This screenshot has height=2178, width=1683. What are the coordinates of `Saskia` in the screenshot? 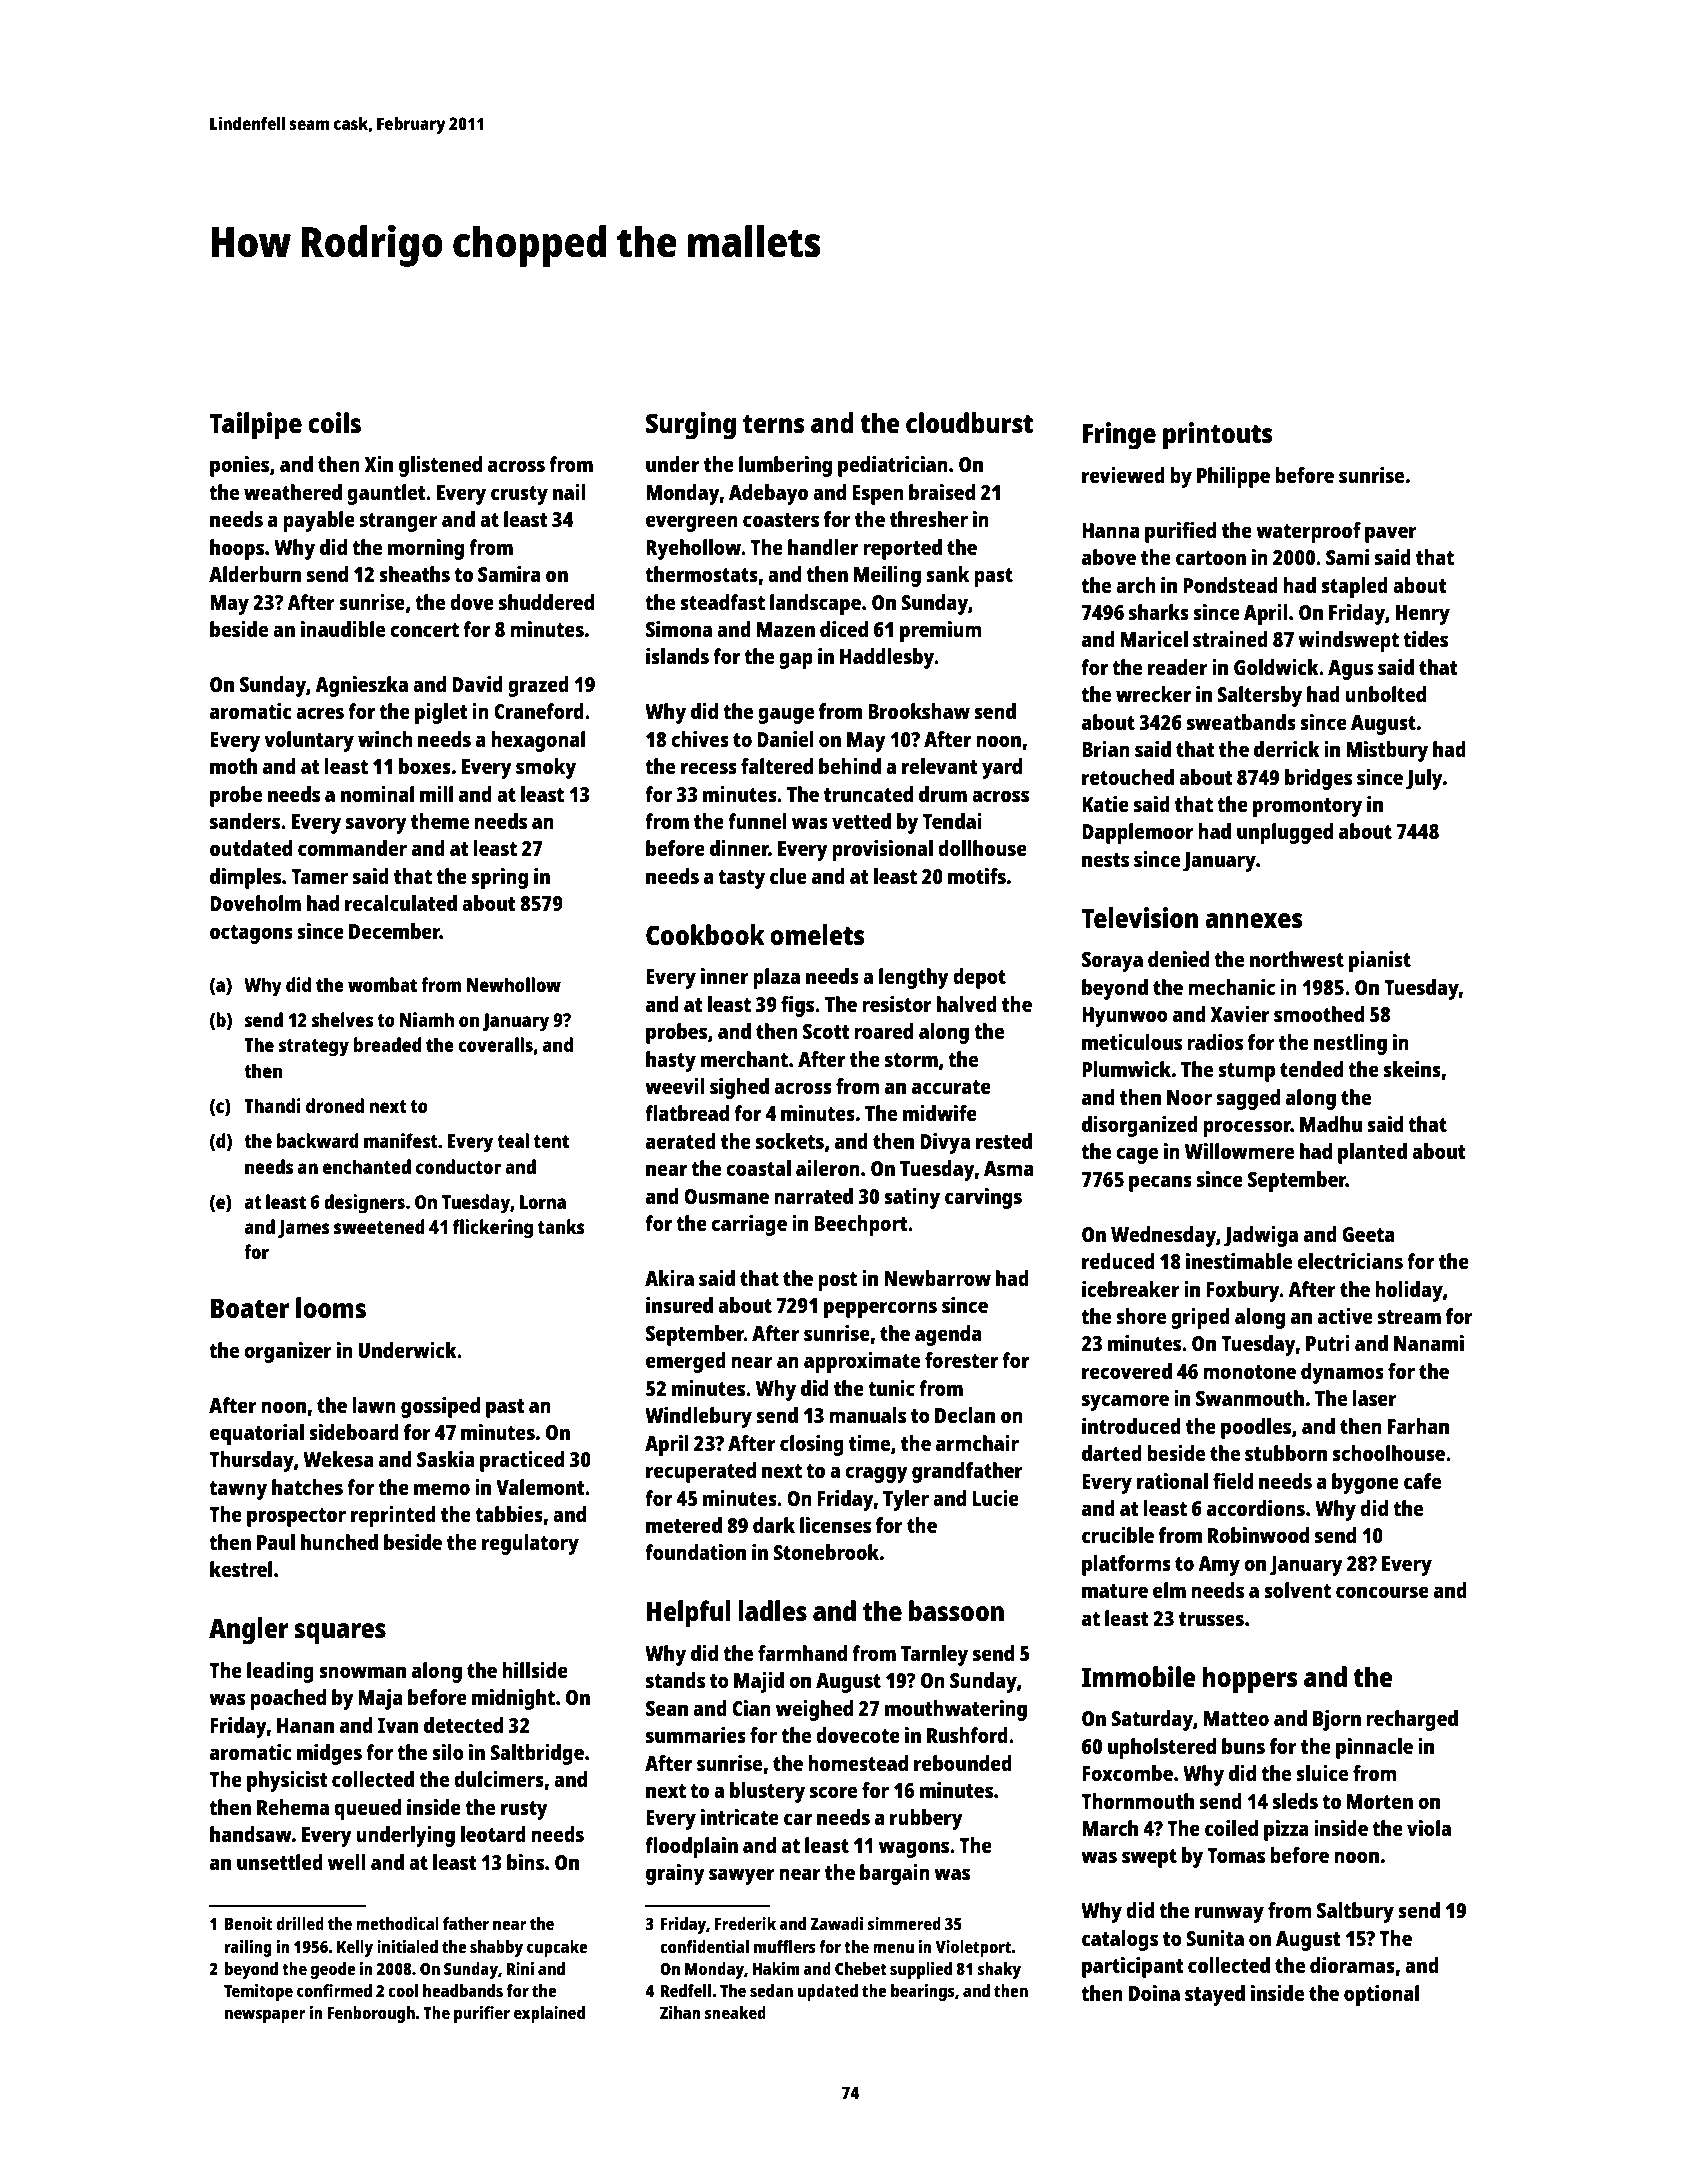 It's located at (446, 1459).
